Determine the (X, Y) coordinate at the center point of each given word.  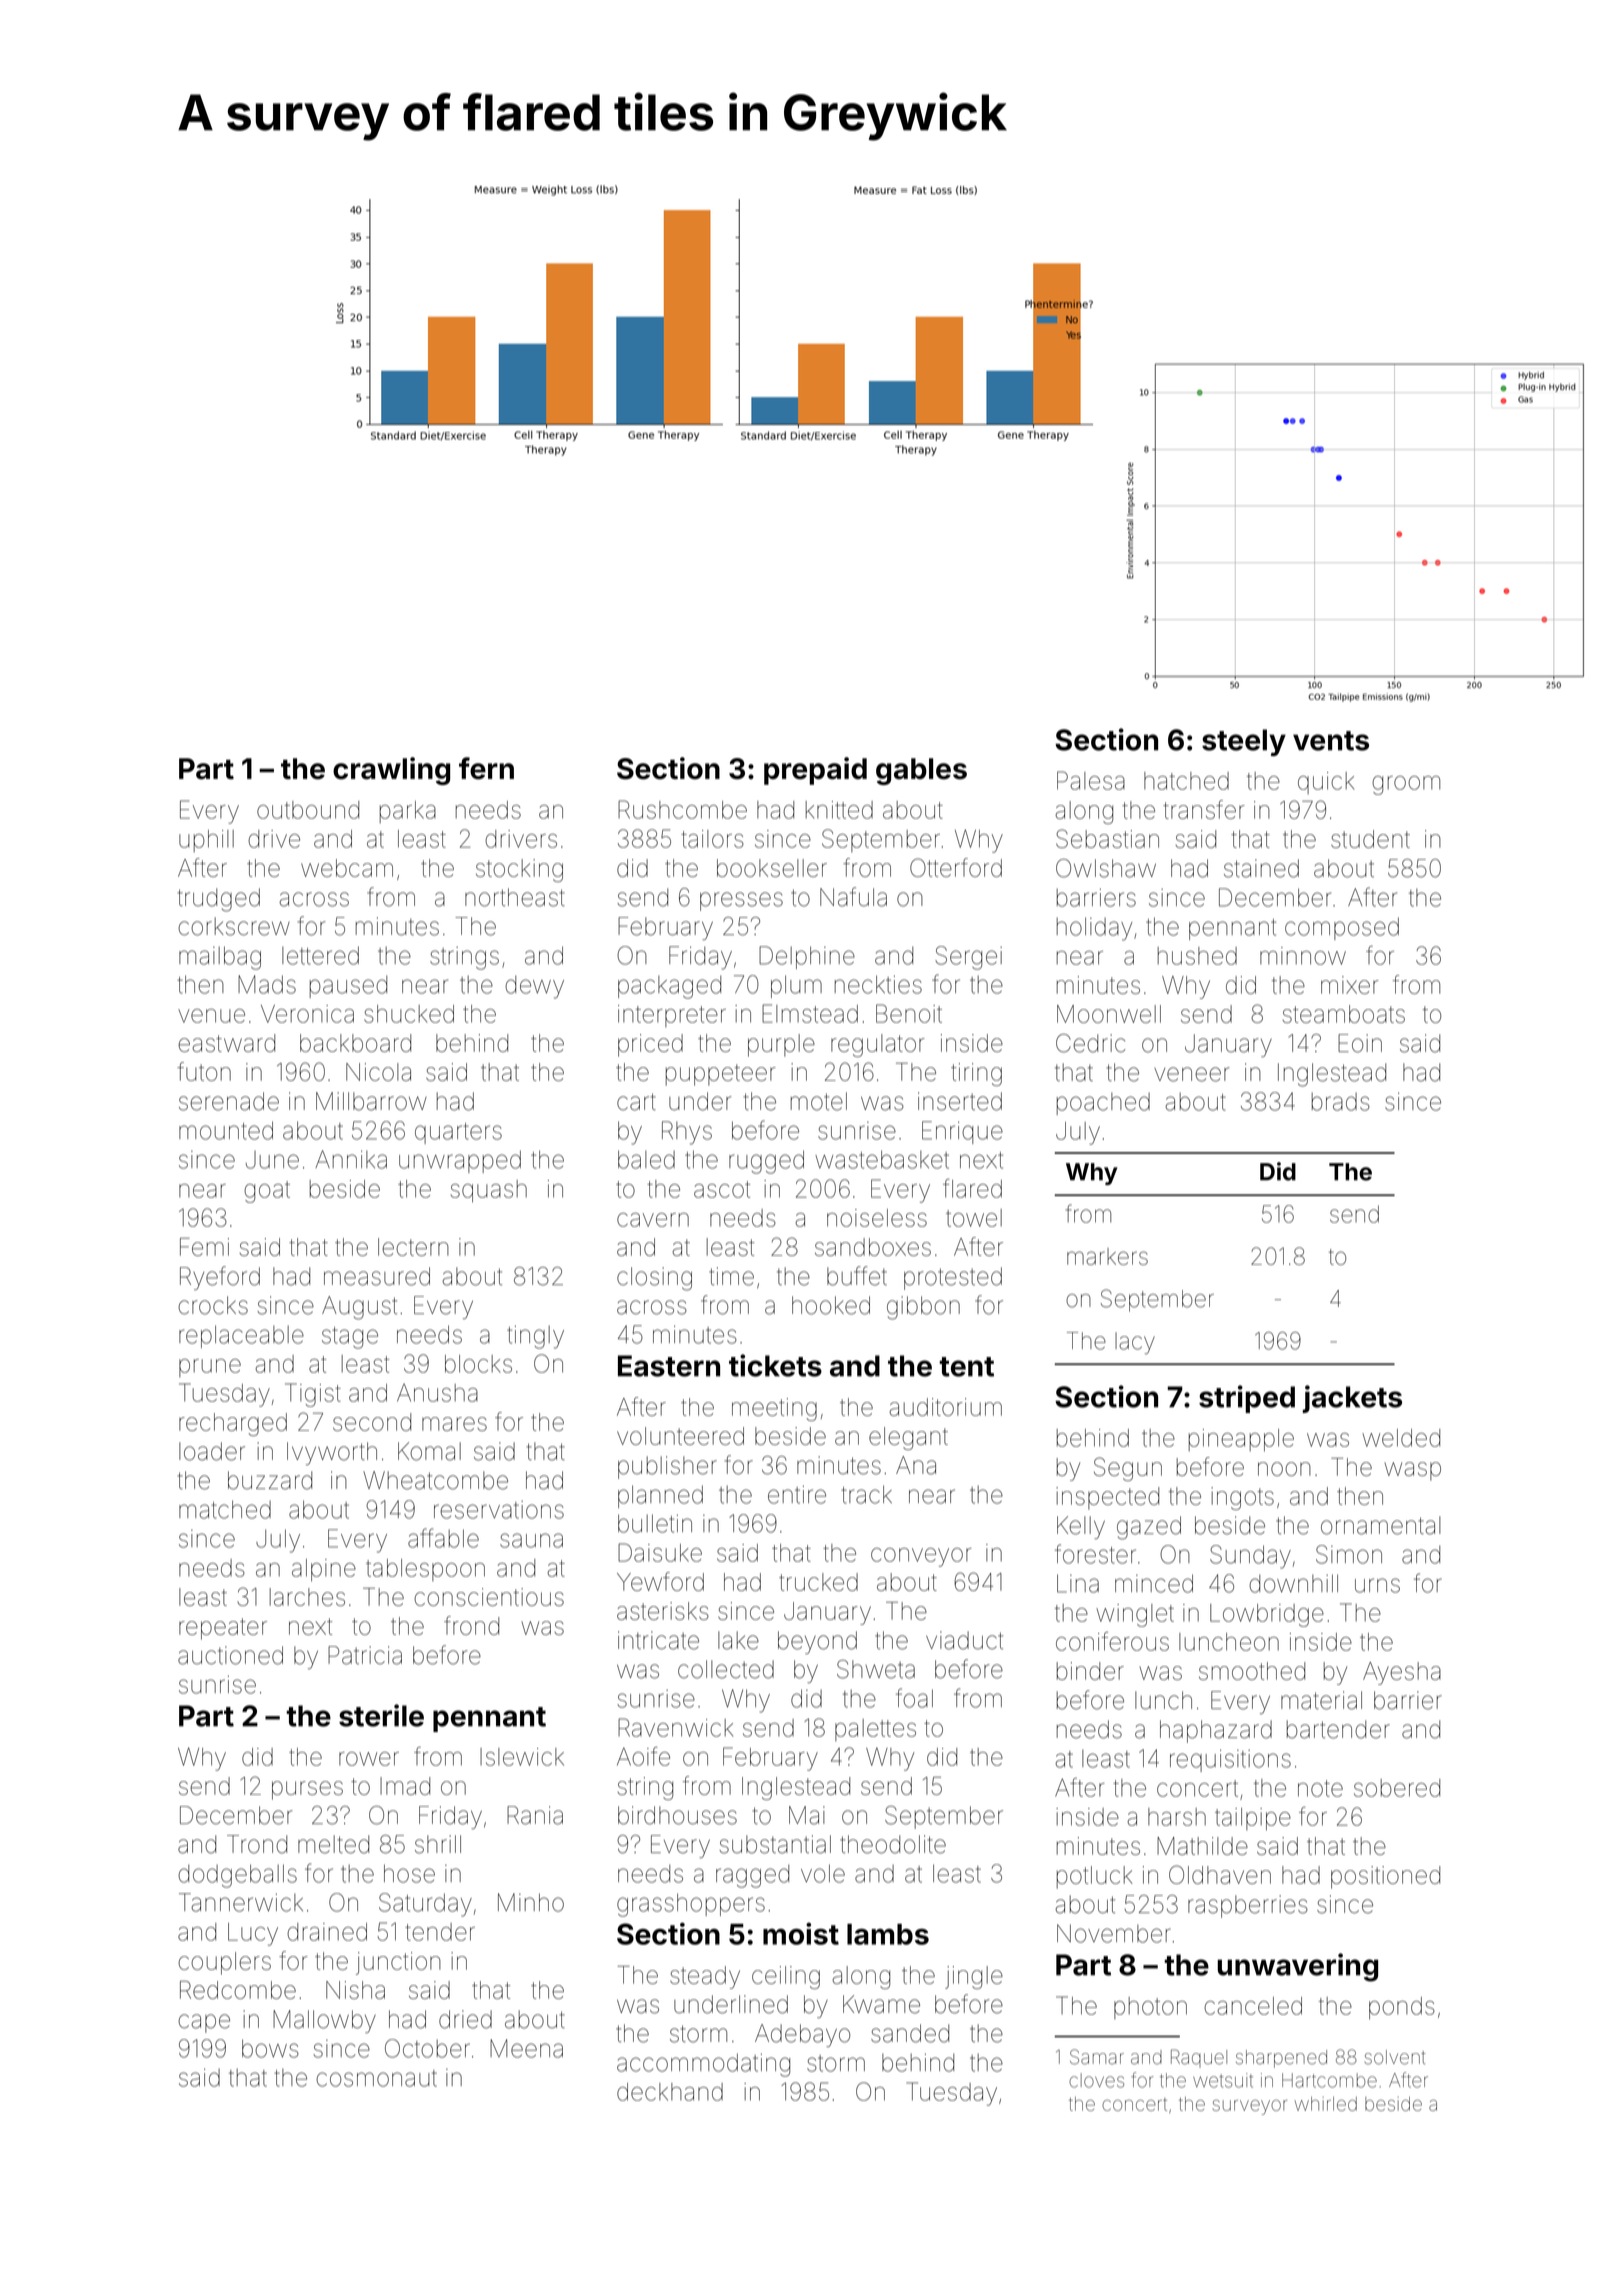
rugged (766, 1162)
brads (1341, 1102)
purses (307, 1790)
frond (471, 1625)
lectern (413, 1247)
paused (348, 987)
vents (1331, 741)
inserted (960, 1101)
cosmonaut (376, 2078)
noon (1284, 1469)
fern (486, 768)
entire (797, 1494)
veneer (1192, 1074)
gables (921, 771)
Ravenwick (675, 1727)
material (1321, 1700)
